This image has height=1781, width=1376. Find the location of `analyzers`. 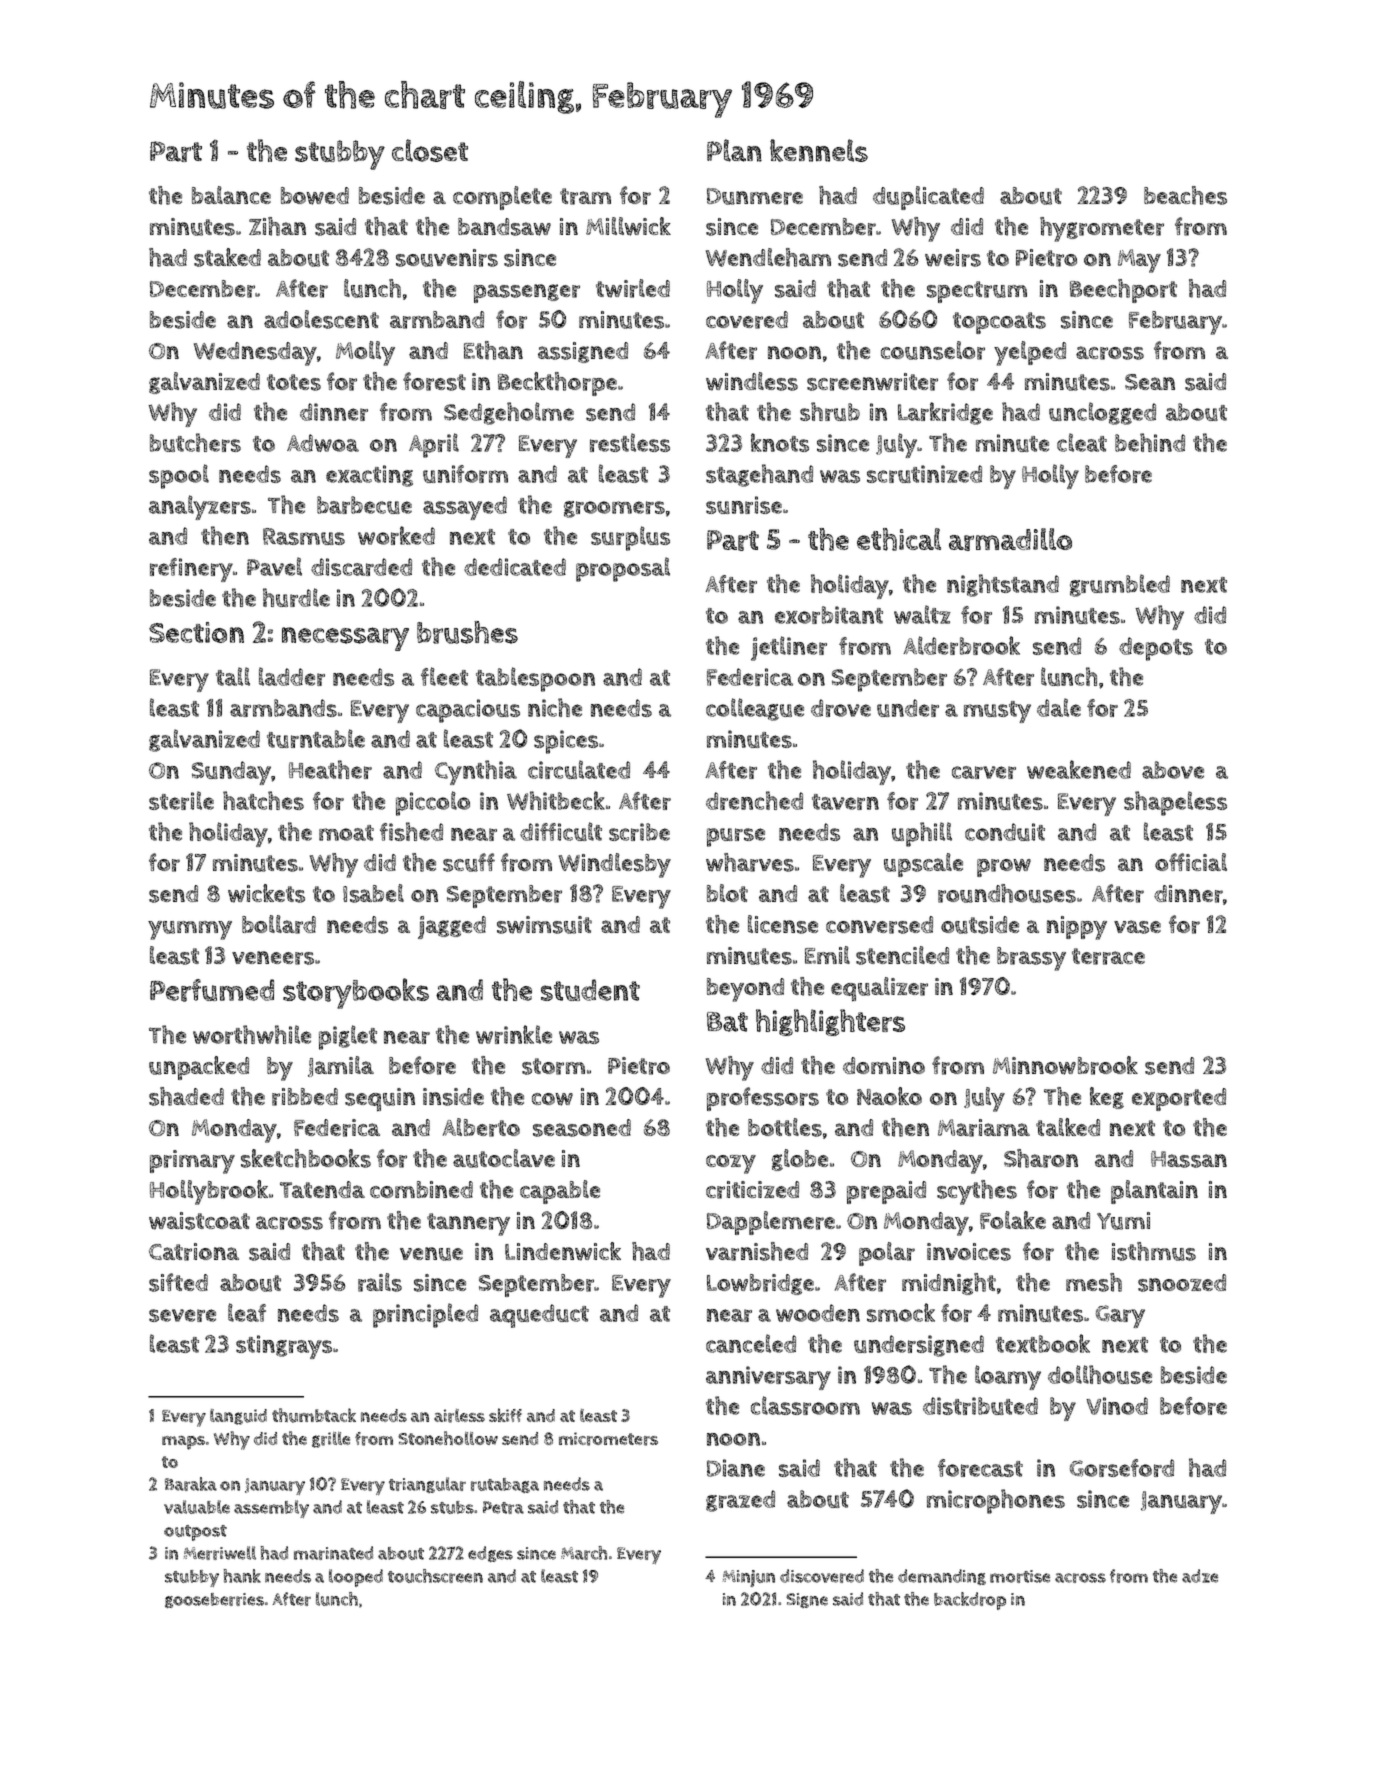

analyzers is located at coordinates (200, 507).
